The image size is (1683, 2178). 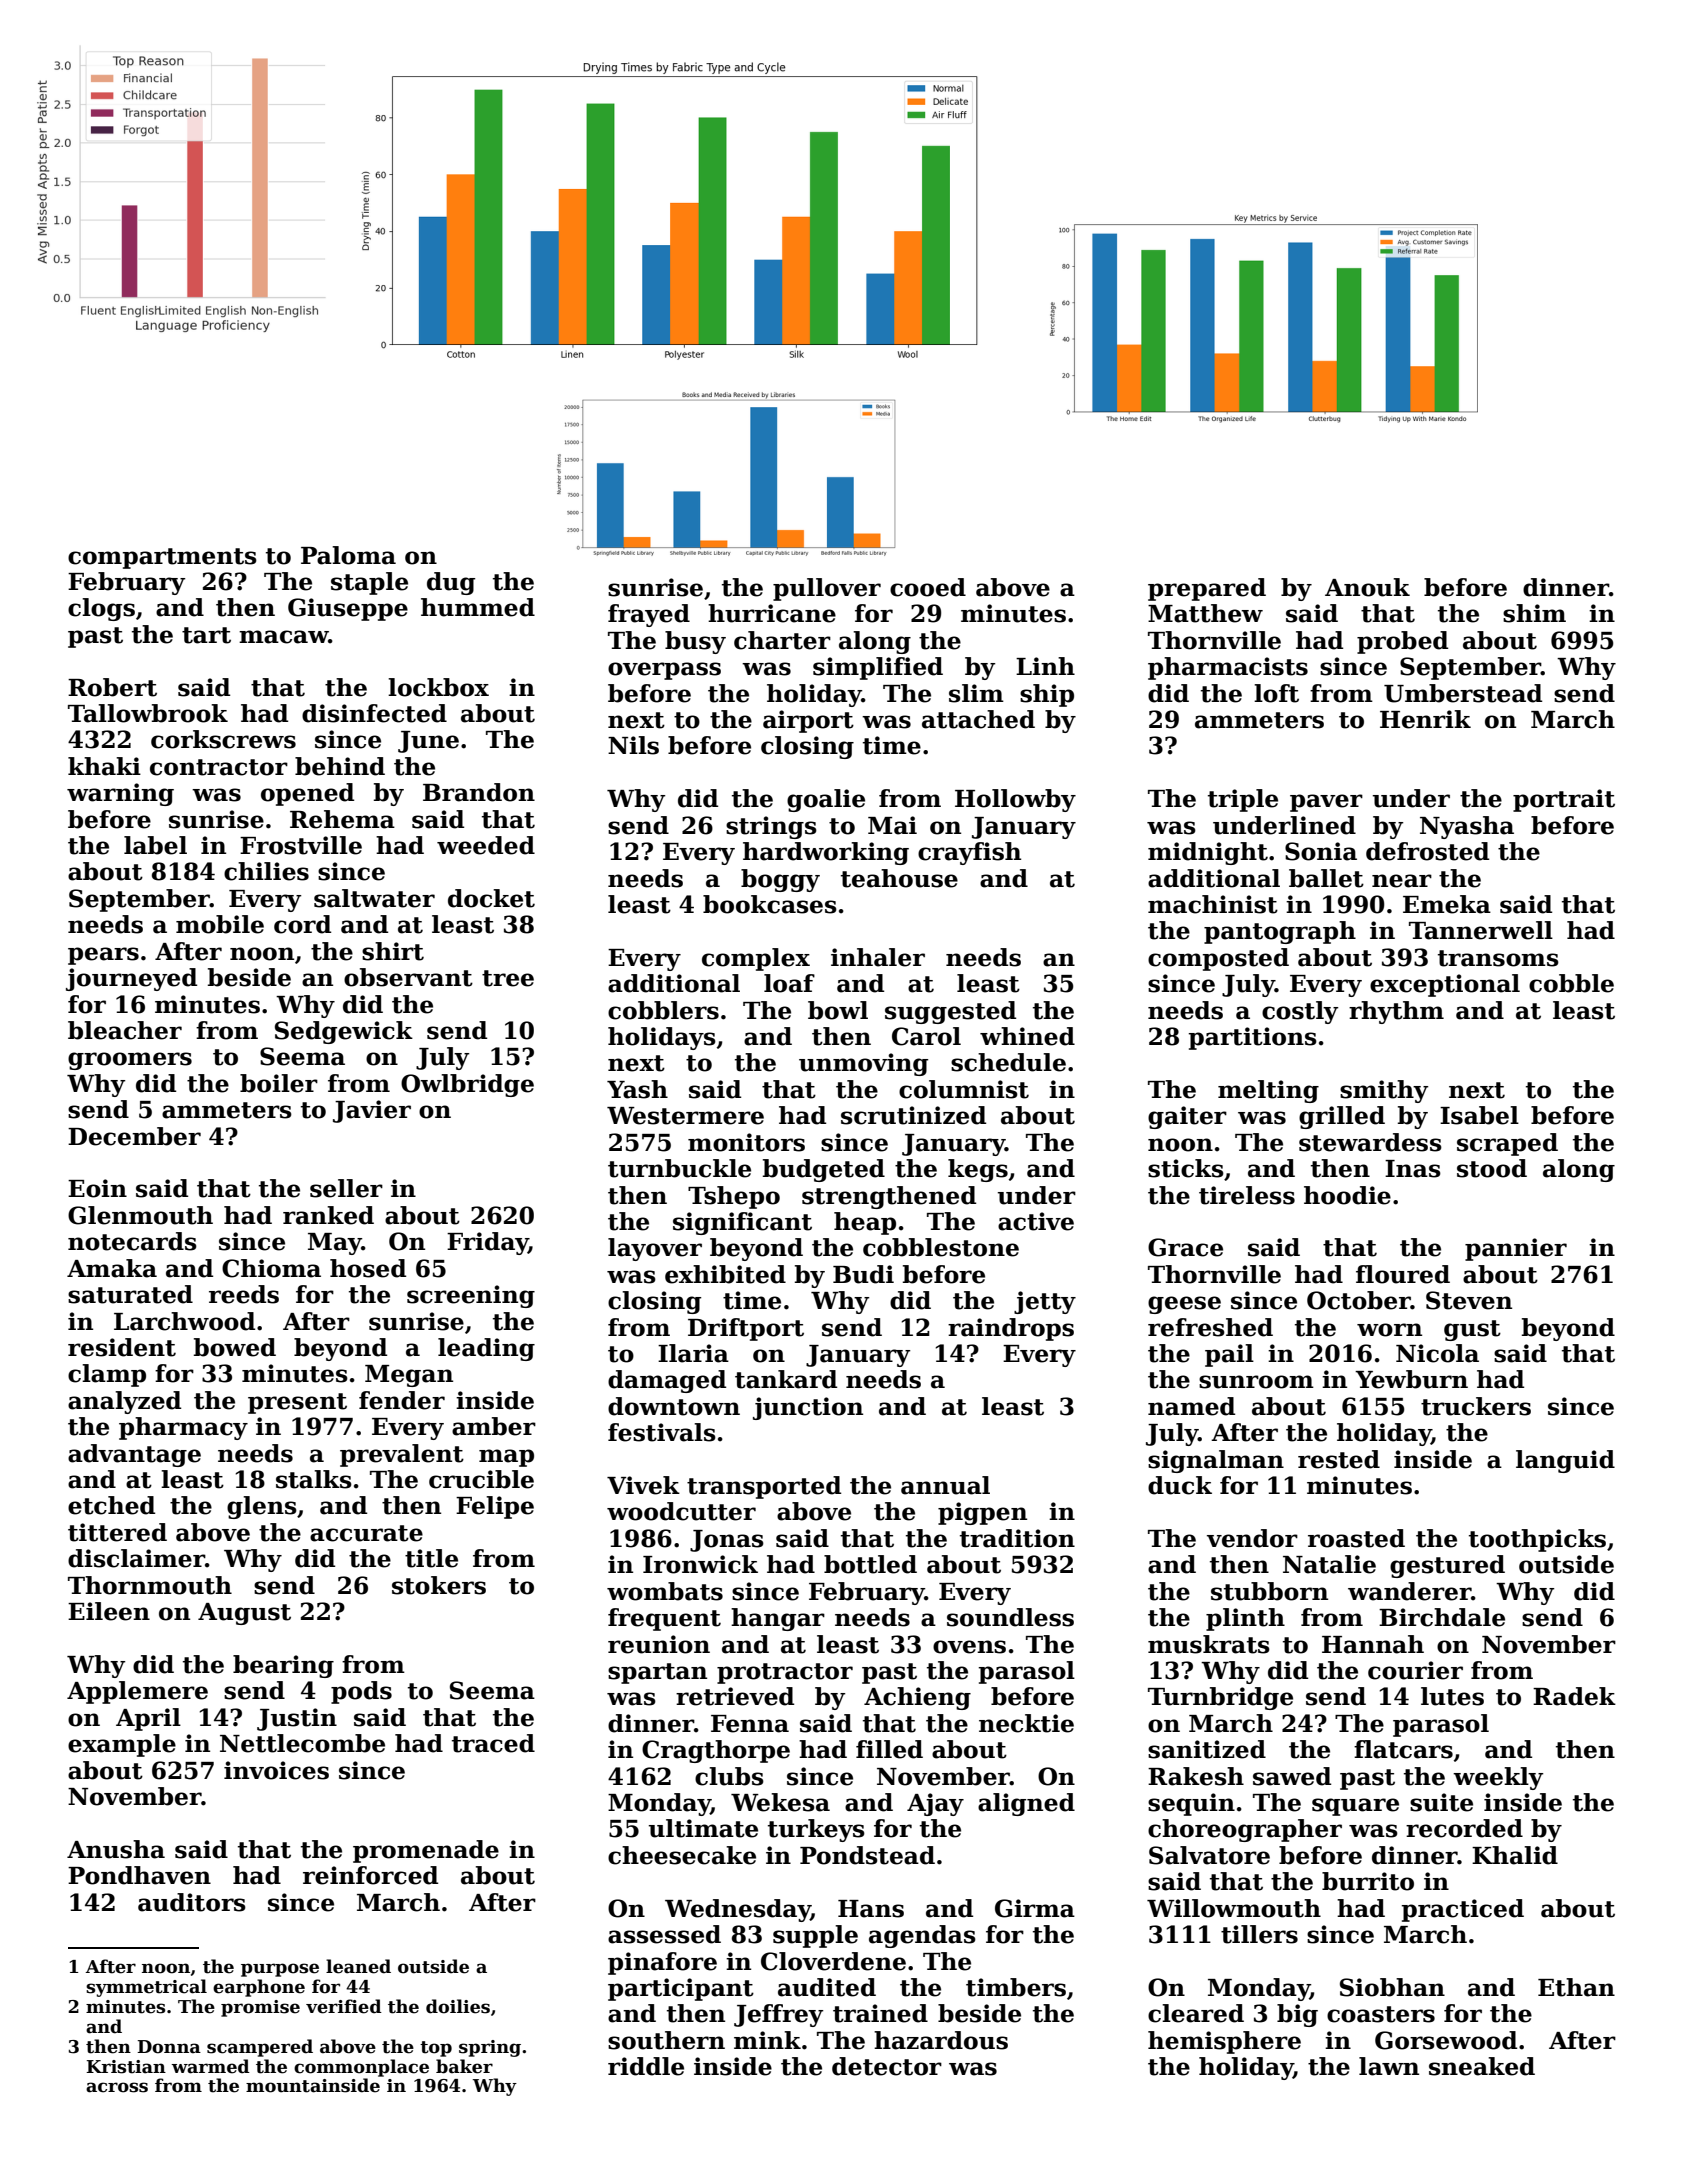 I want to click on pharmacy, so click(x=183, y=1428).
